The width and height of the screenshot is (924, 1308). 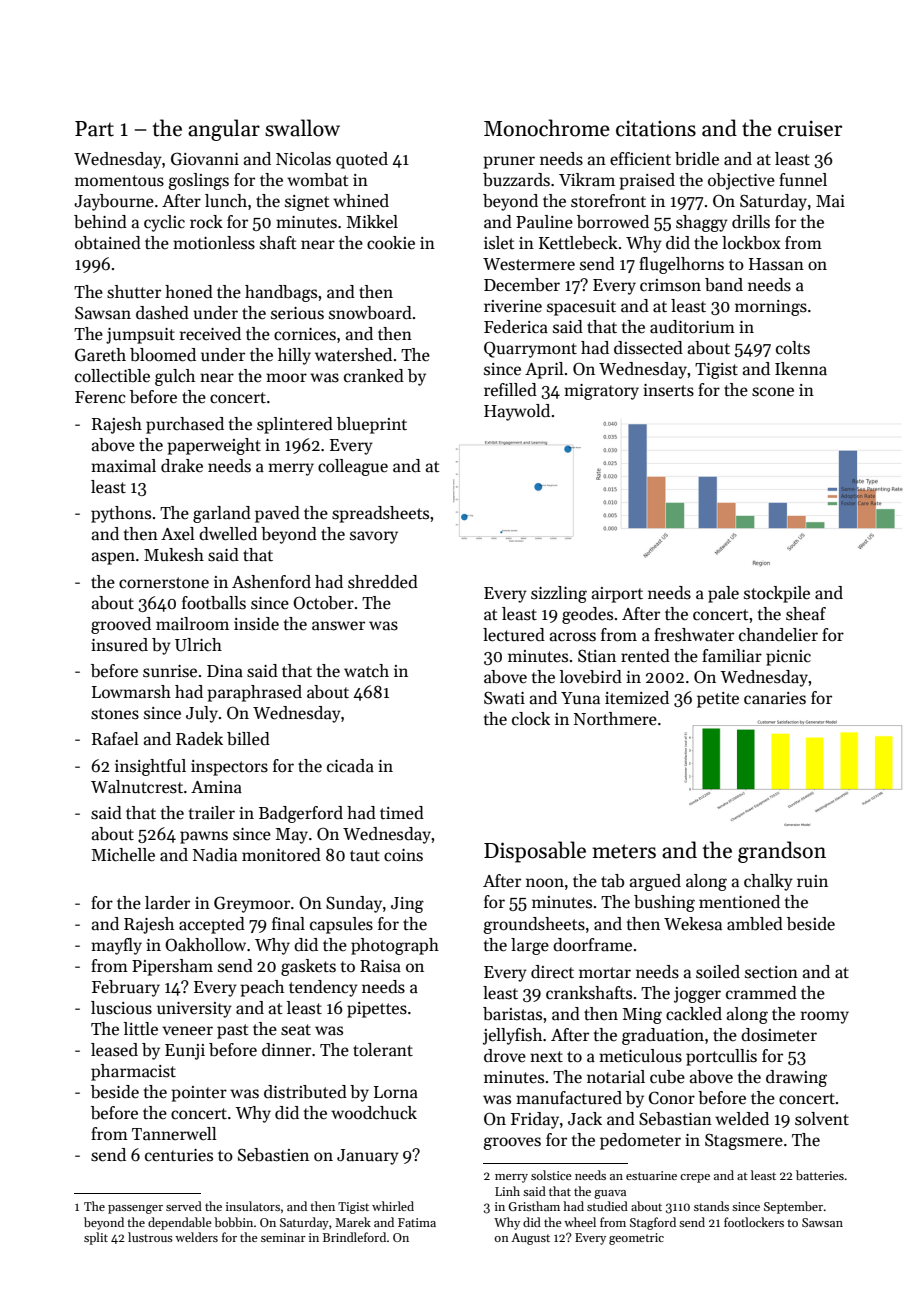 I want to click on Part, so click(x=94, y=129).
